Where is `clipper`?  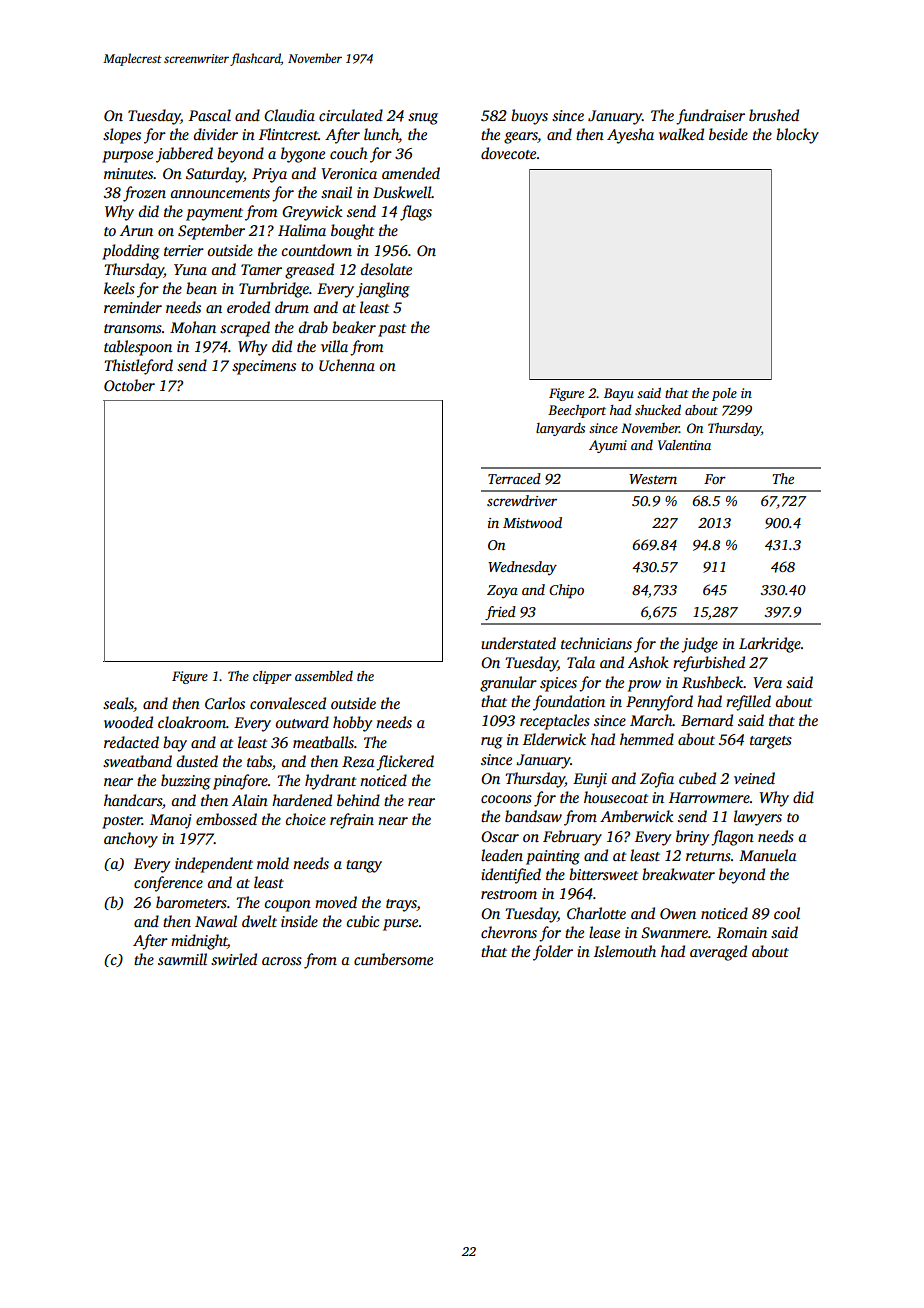
clipper is located at coordinates (272, 677).
